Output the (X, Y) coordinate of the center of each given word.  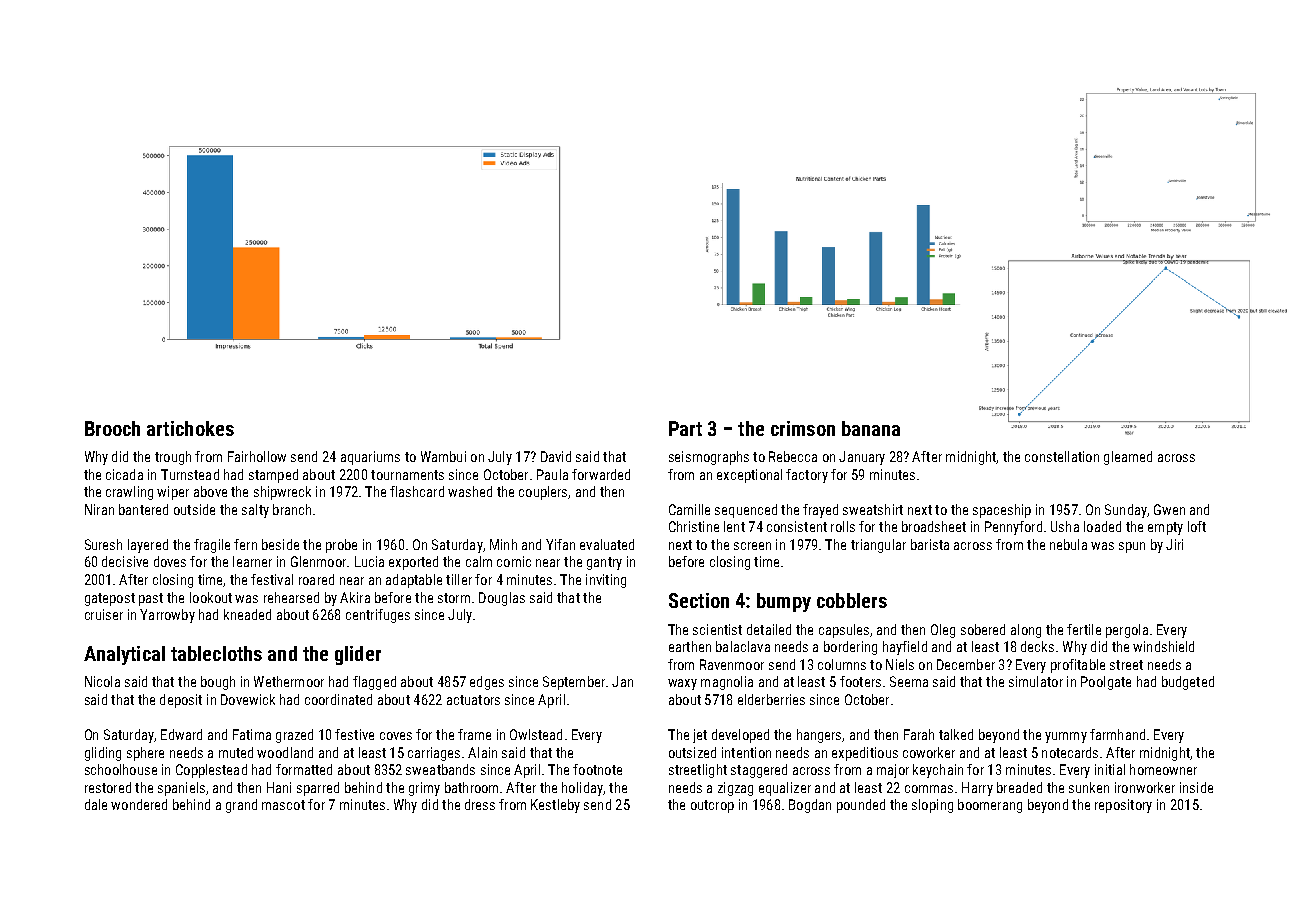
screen (752, 546)
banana (871, 428)
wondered (139, 804)
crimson (803, 428)
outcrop (712, 806)
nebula (1068, 544)
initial (1110, 769)
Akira (355, 597)
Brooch (112, 428)
